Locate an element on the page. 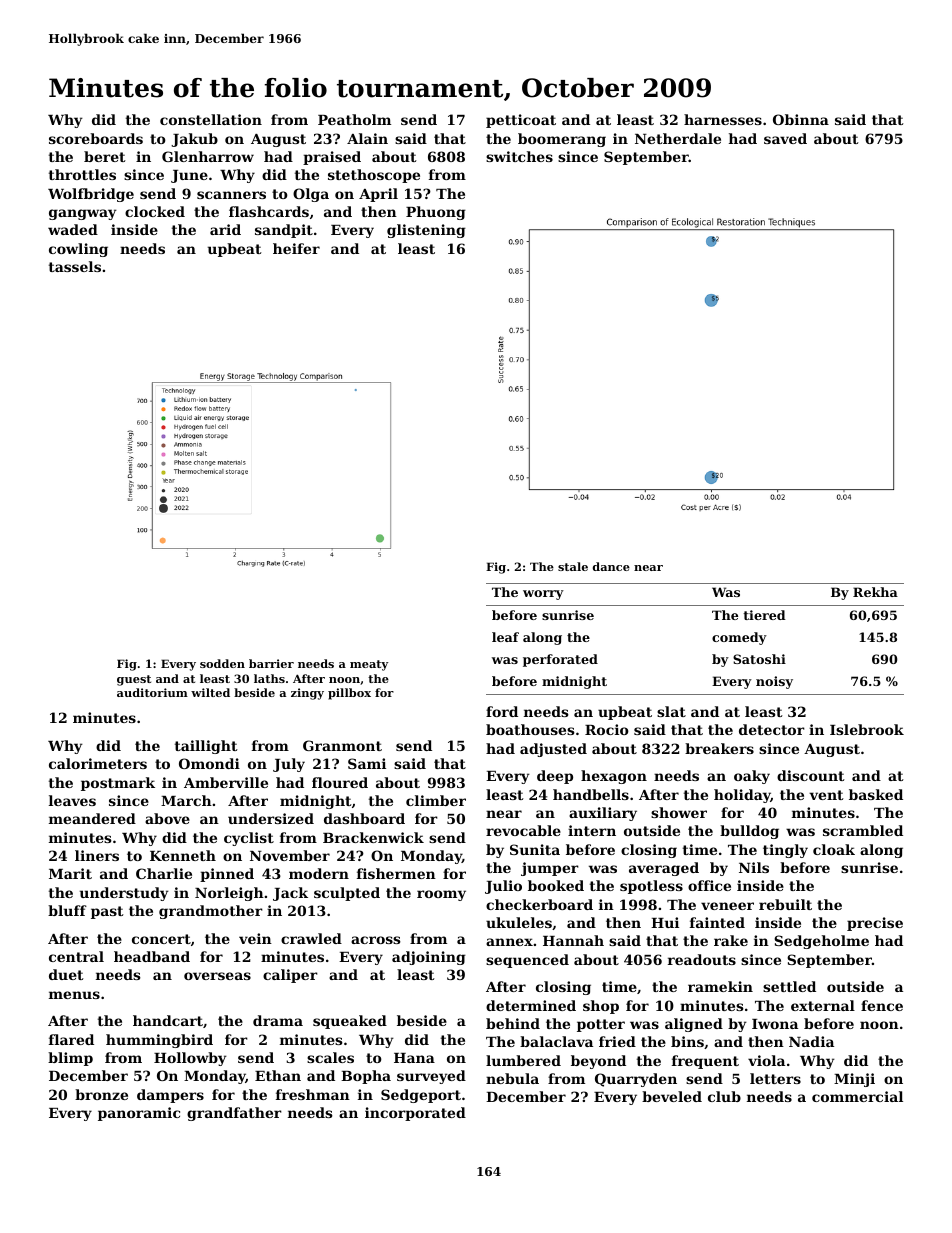 Image resolution: width=952 pixels, height=1233 pixels. Norleigh is located at coordinates (229, 894).
